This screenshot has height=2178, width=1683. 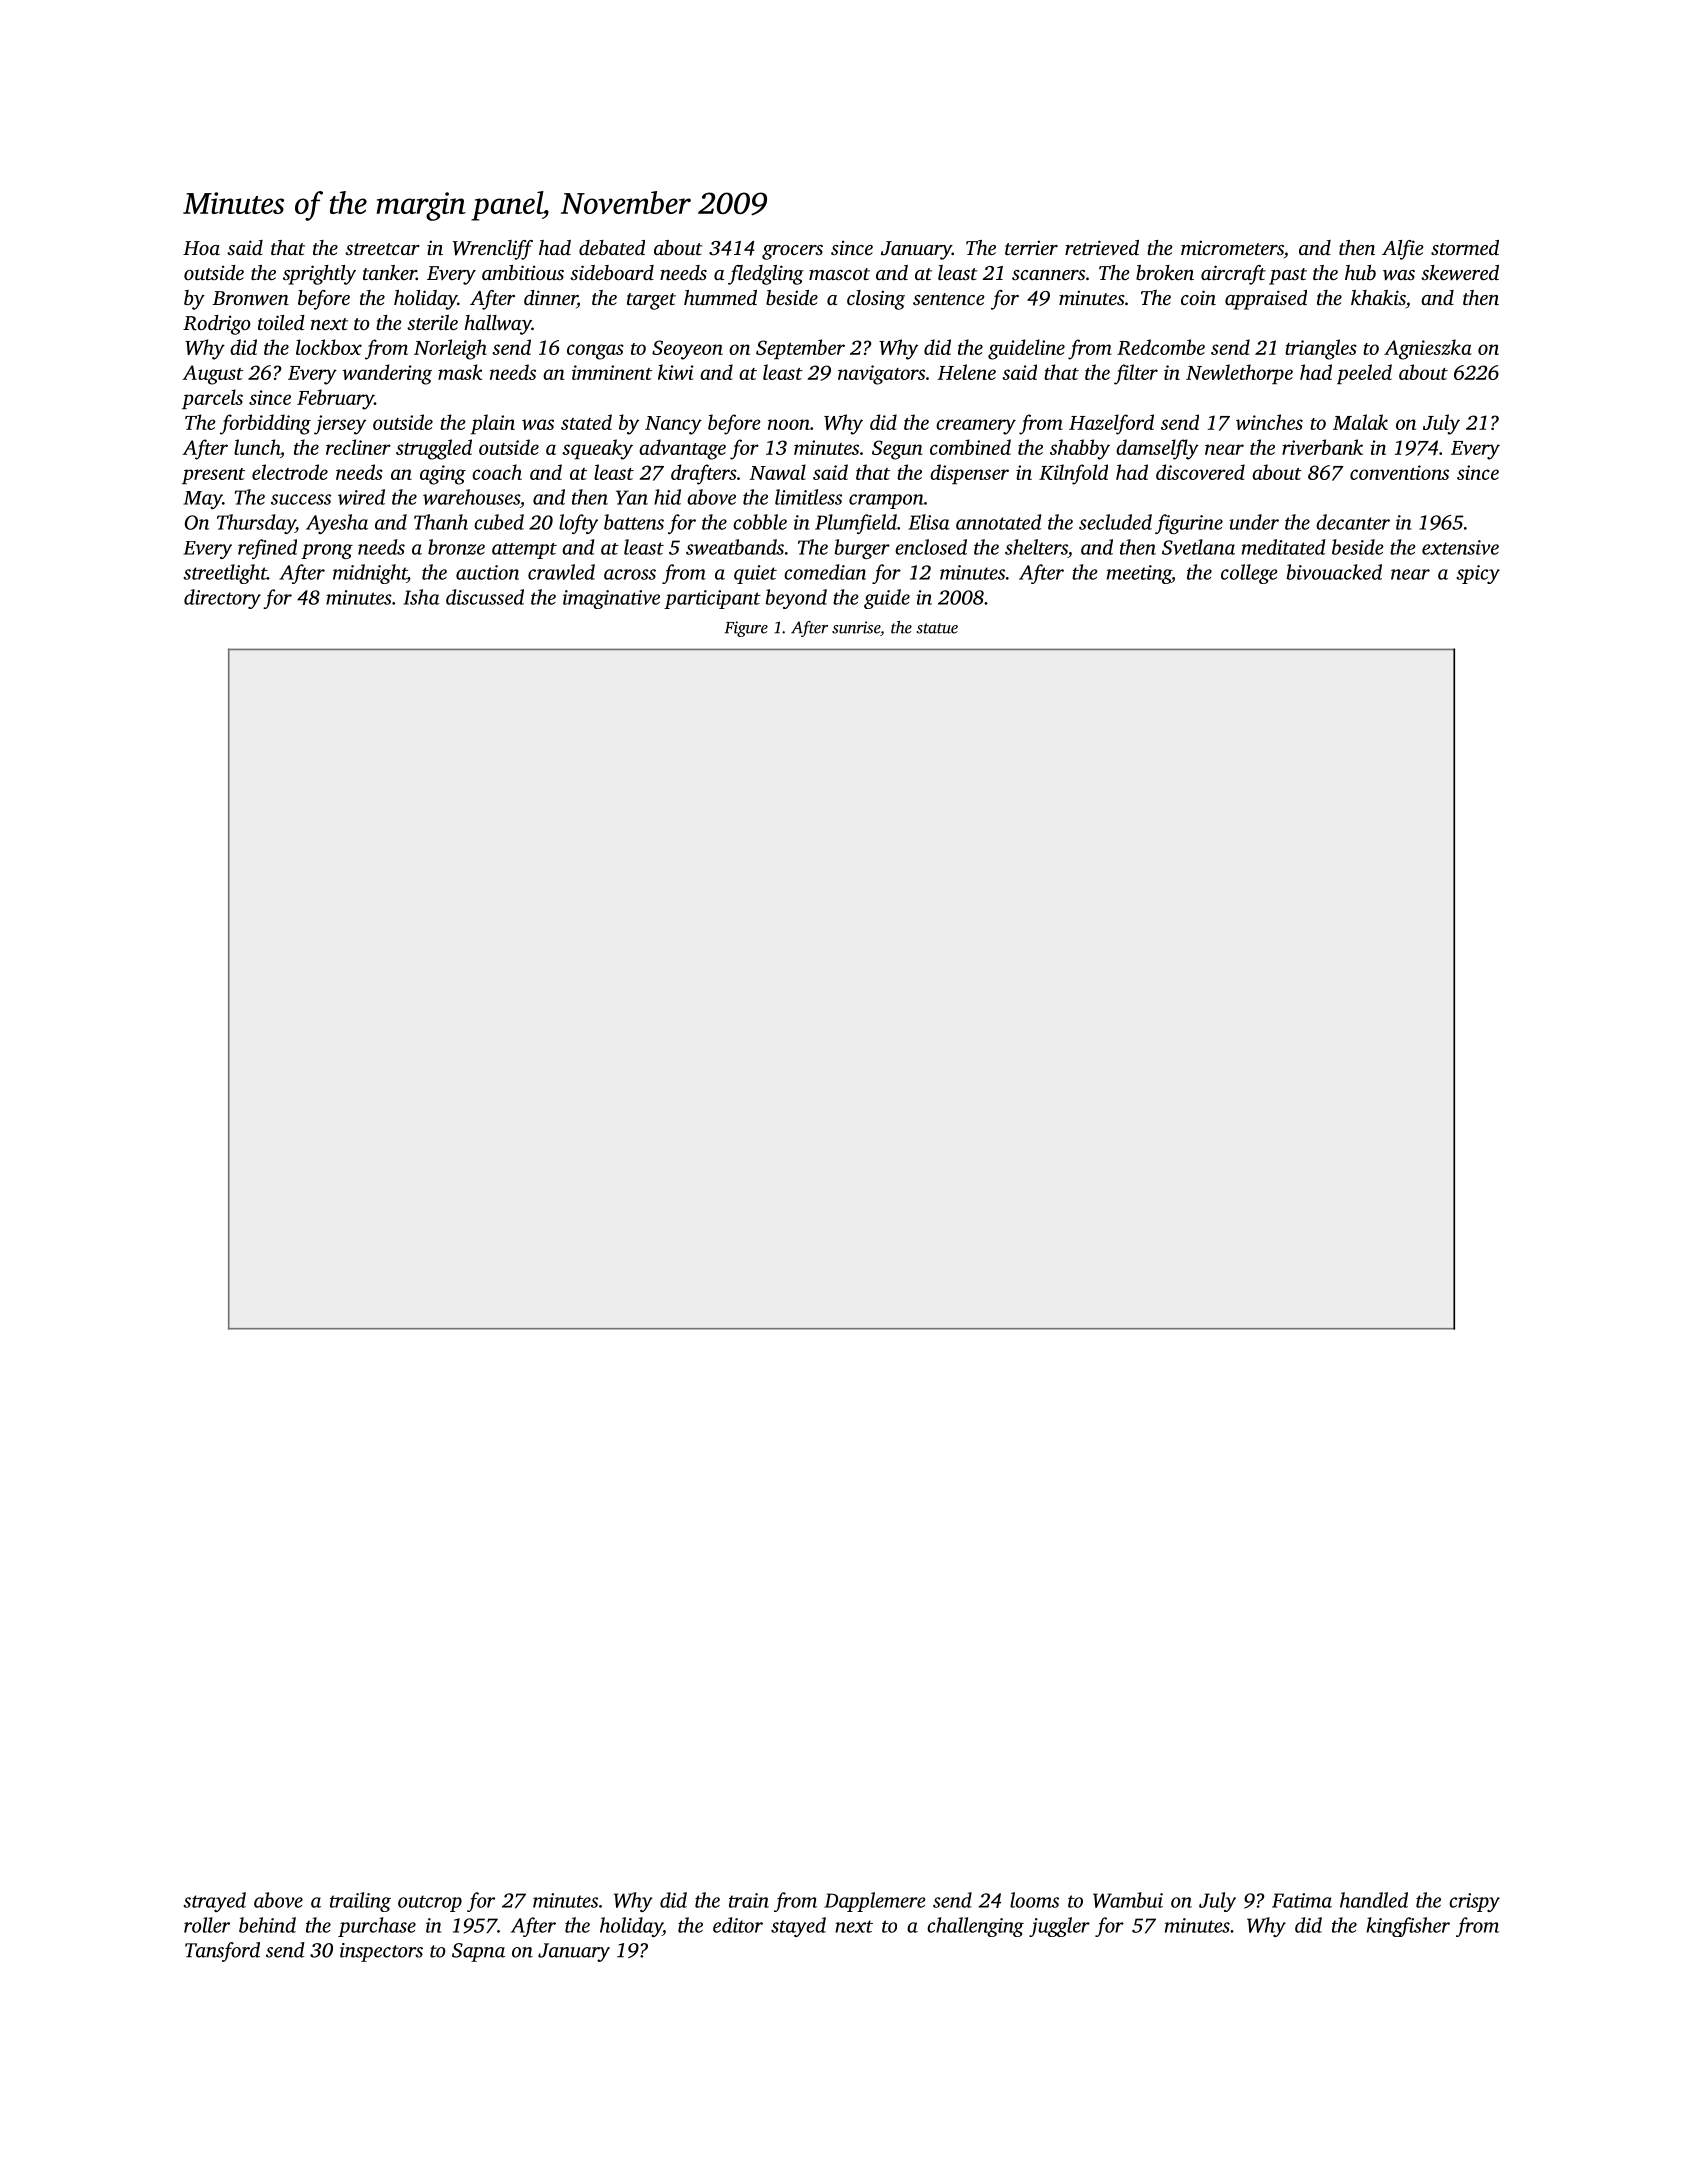 I want to click on streetcar, so click(x=382, y=249).
